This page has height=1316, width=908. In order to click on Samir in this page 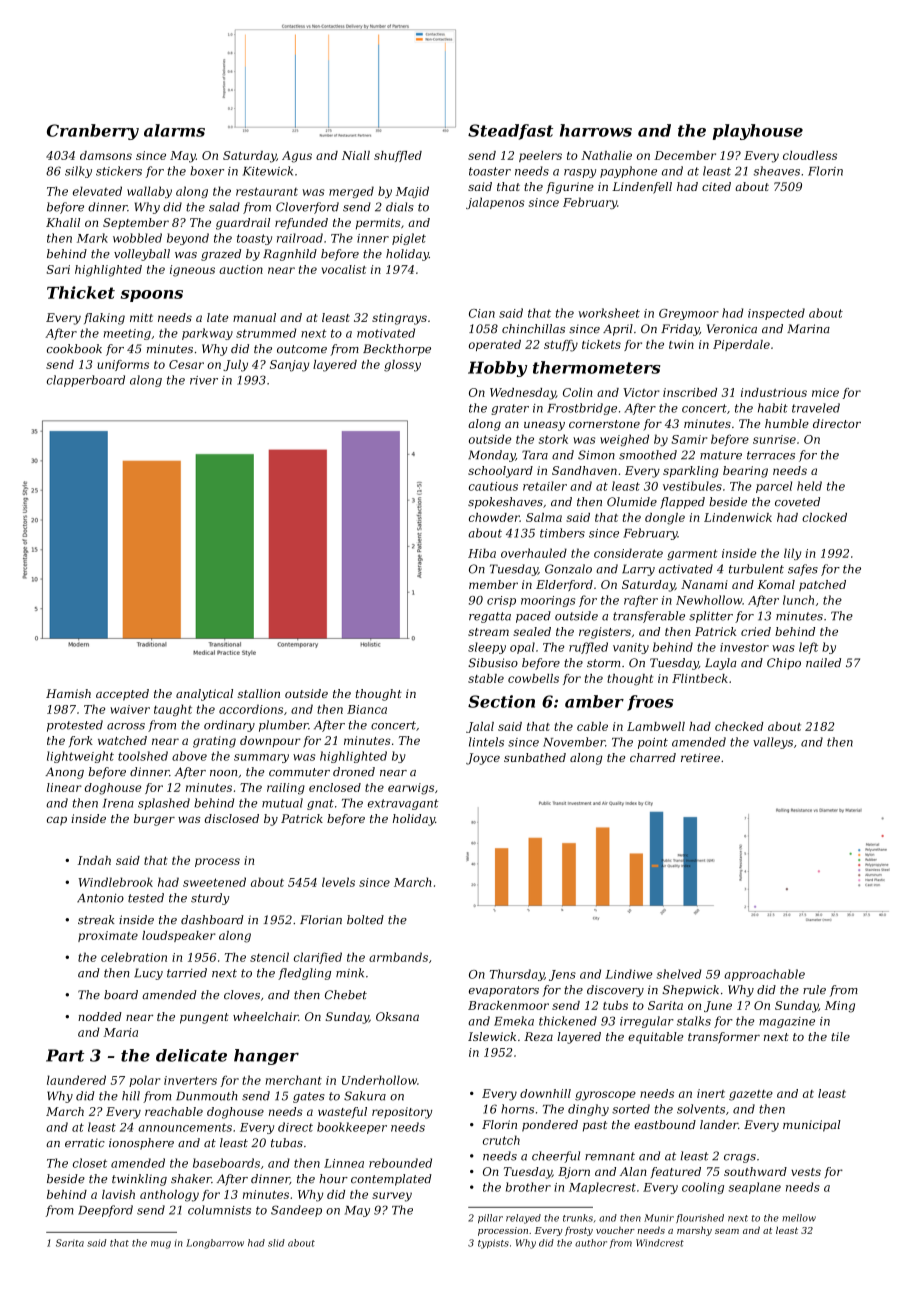, I will do `click(689, 439)`.
